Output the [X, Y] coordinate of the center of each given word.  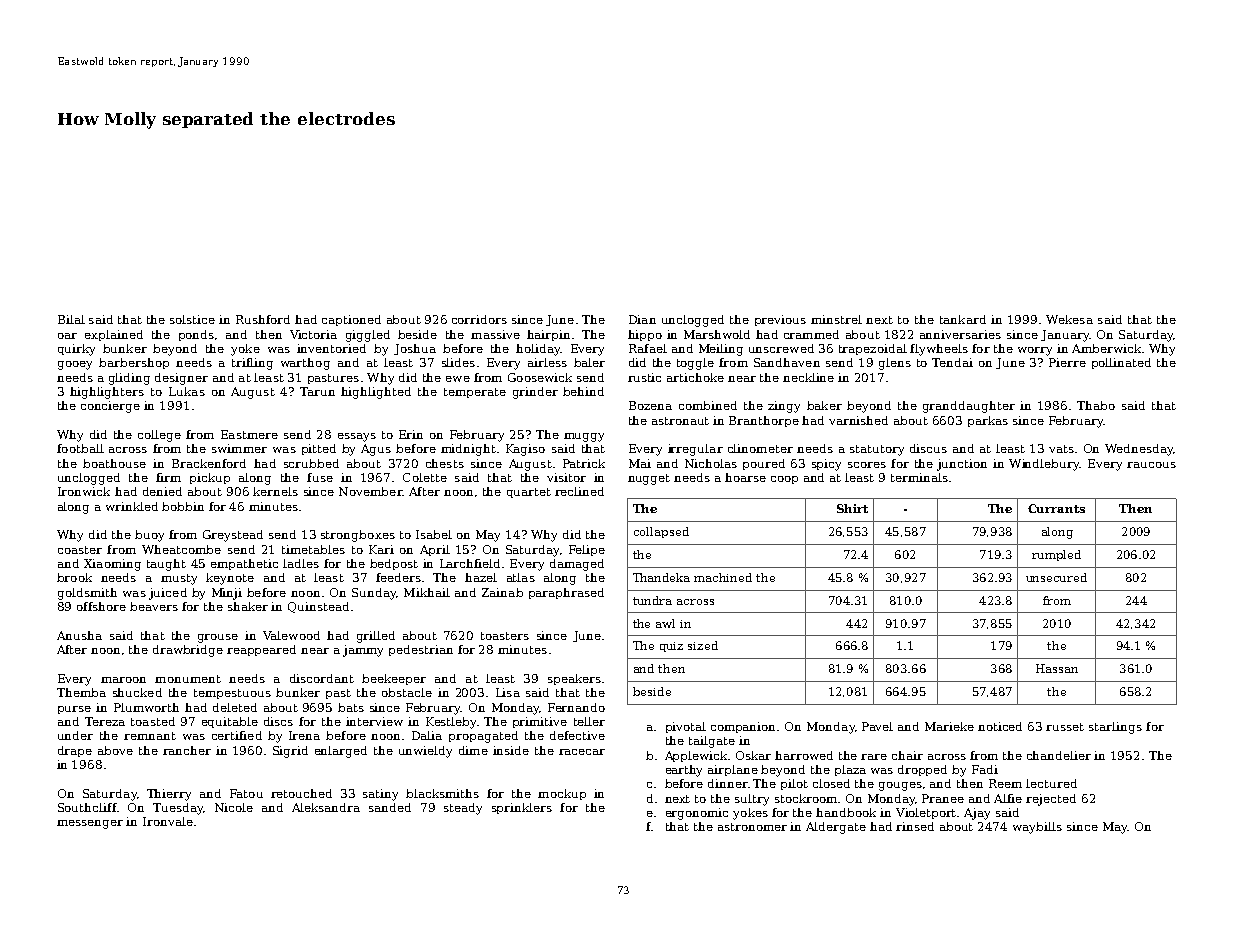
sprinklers [522, 808]
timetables [313, 549]
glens [895, 364]
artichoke [695, 377]
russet [1065, 727]
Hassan [1057, 668]
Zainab [502, 592]
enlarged [341, 752]
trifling [252, 364]
